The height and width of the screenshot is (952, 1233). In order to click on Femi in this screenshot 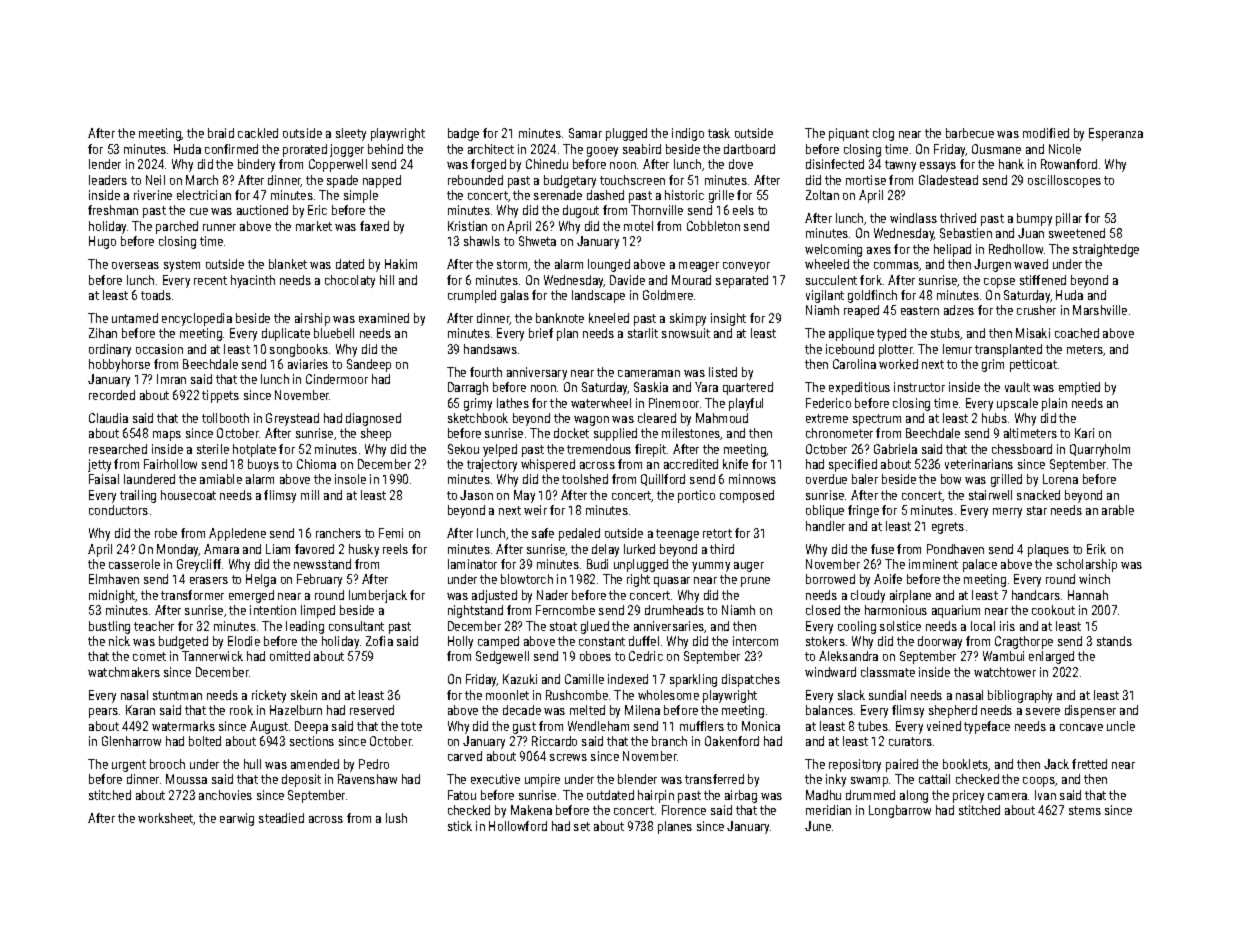, I will do `click(391, 533)`.
